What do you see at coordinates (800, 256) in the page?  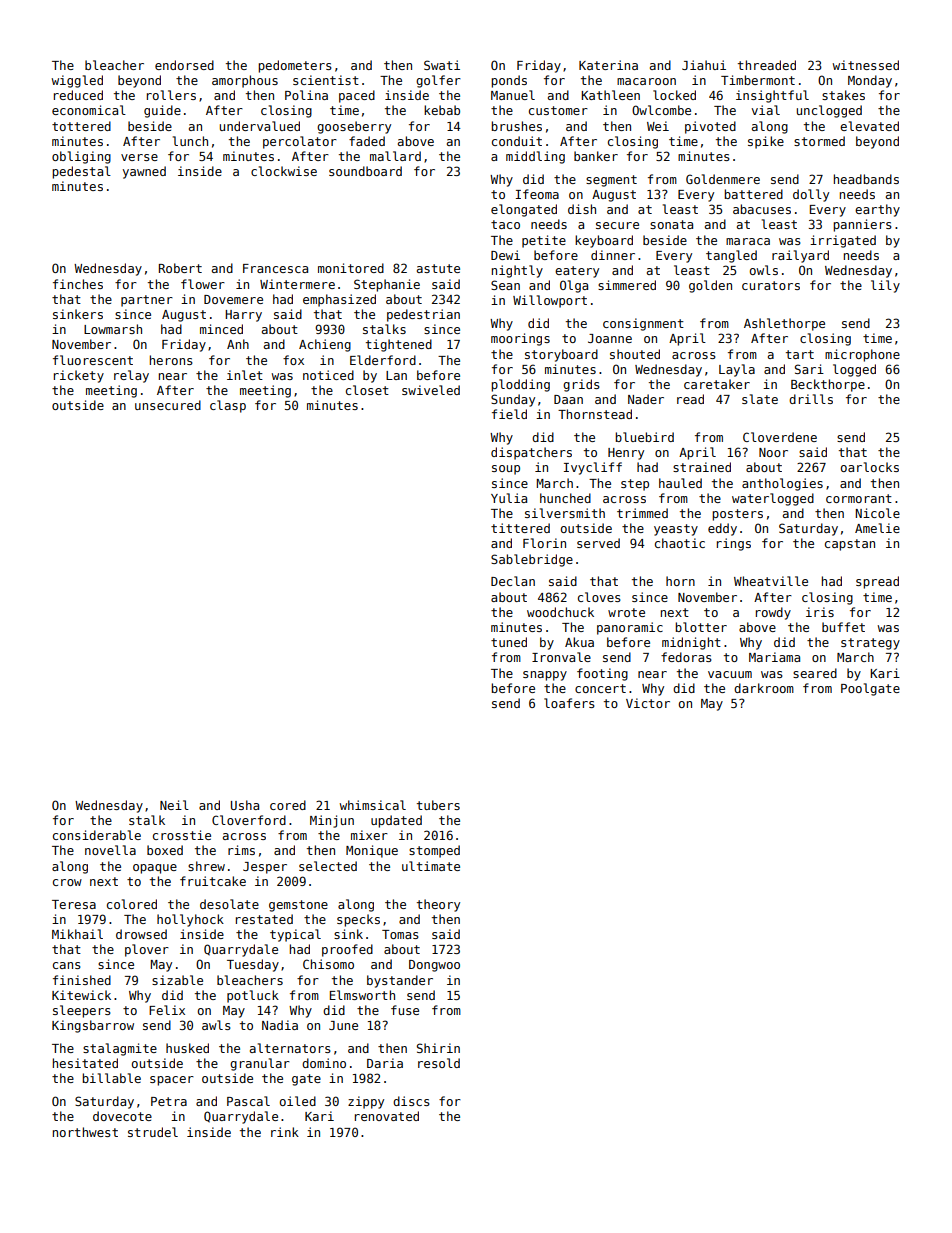 I see `railyard` at bounding box center [800, 256].
